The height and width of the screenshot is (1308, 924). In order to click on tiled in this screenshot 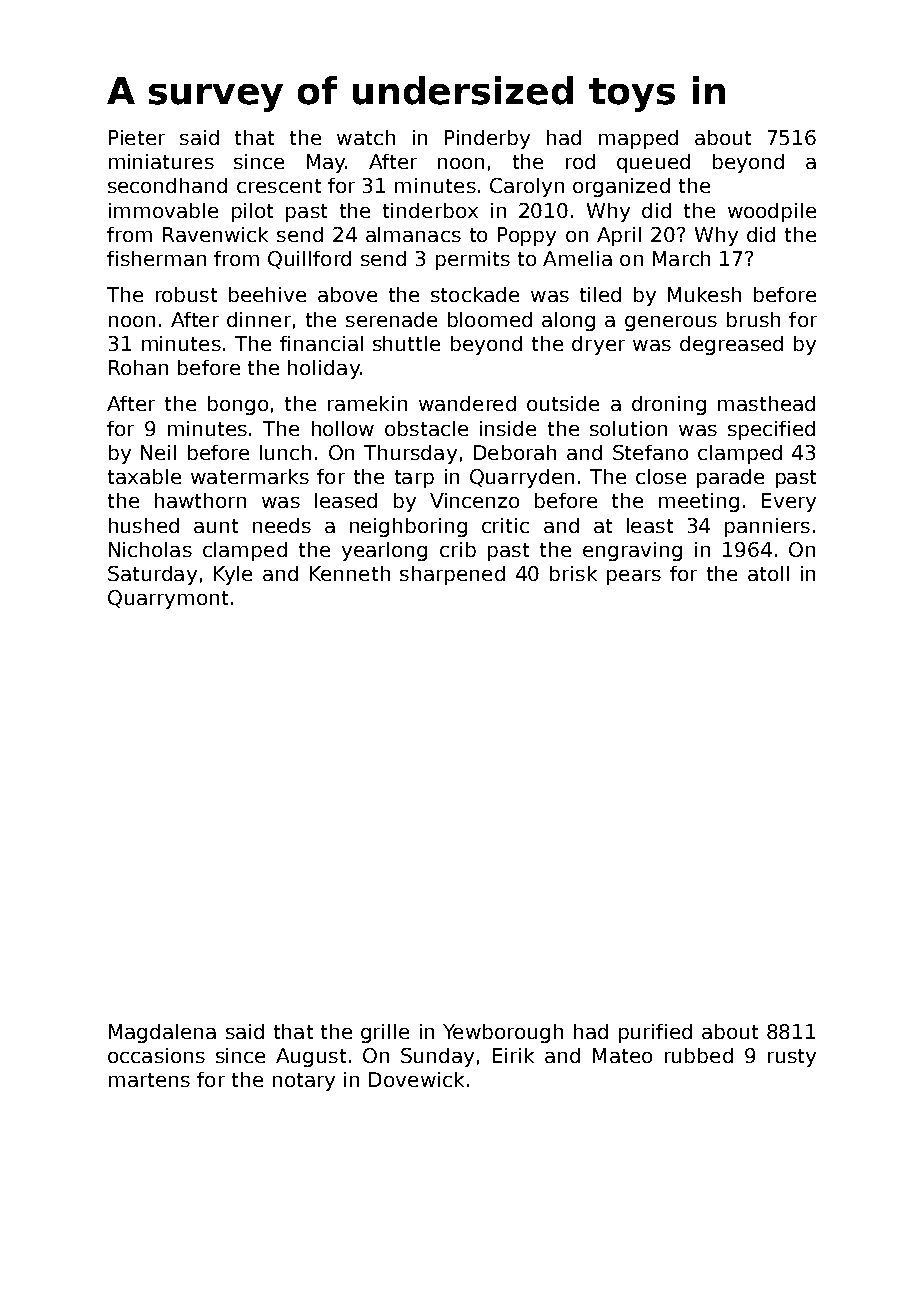, I will do `click(600, 294)`.
